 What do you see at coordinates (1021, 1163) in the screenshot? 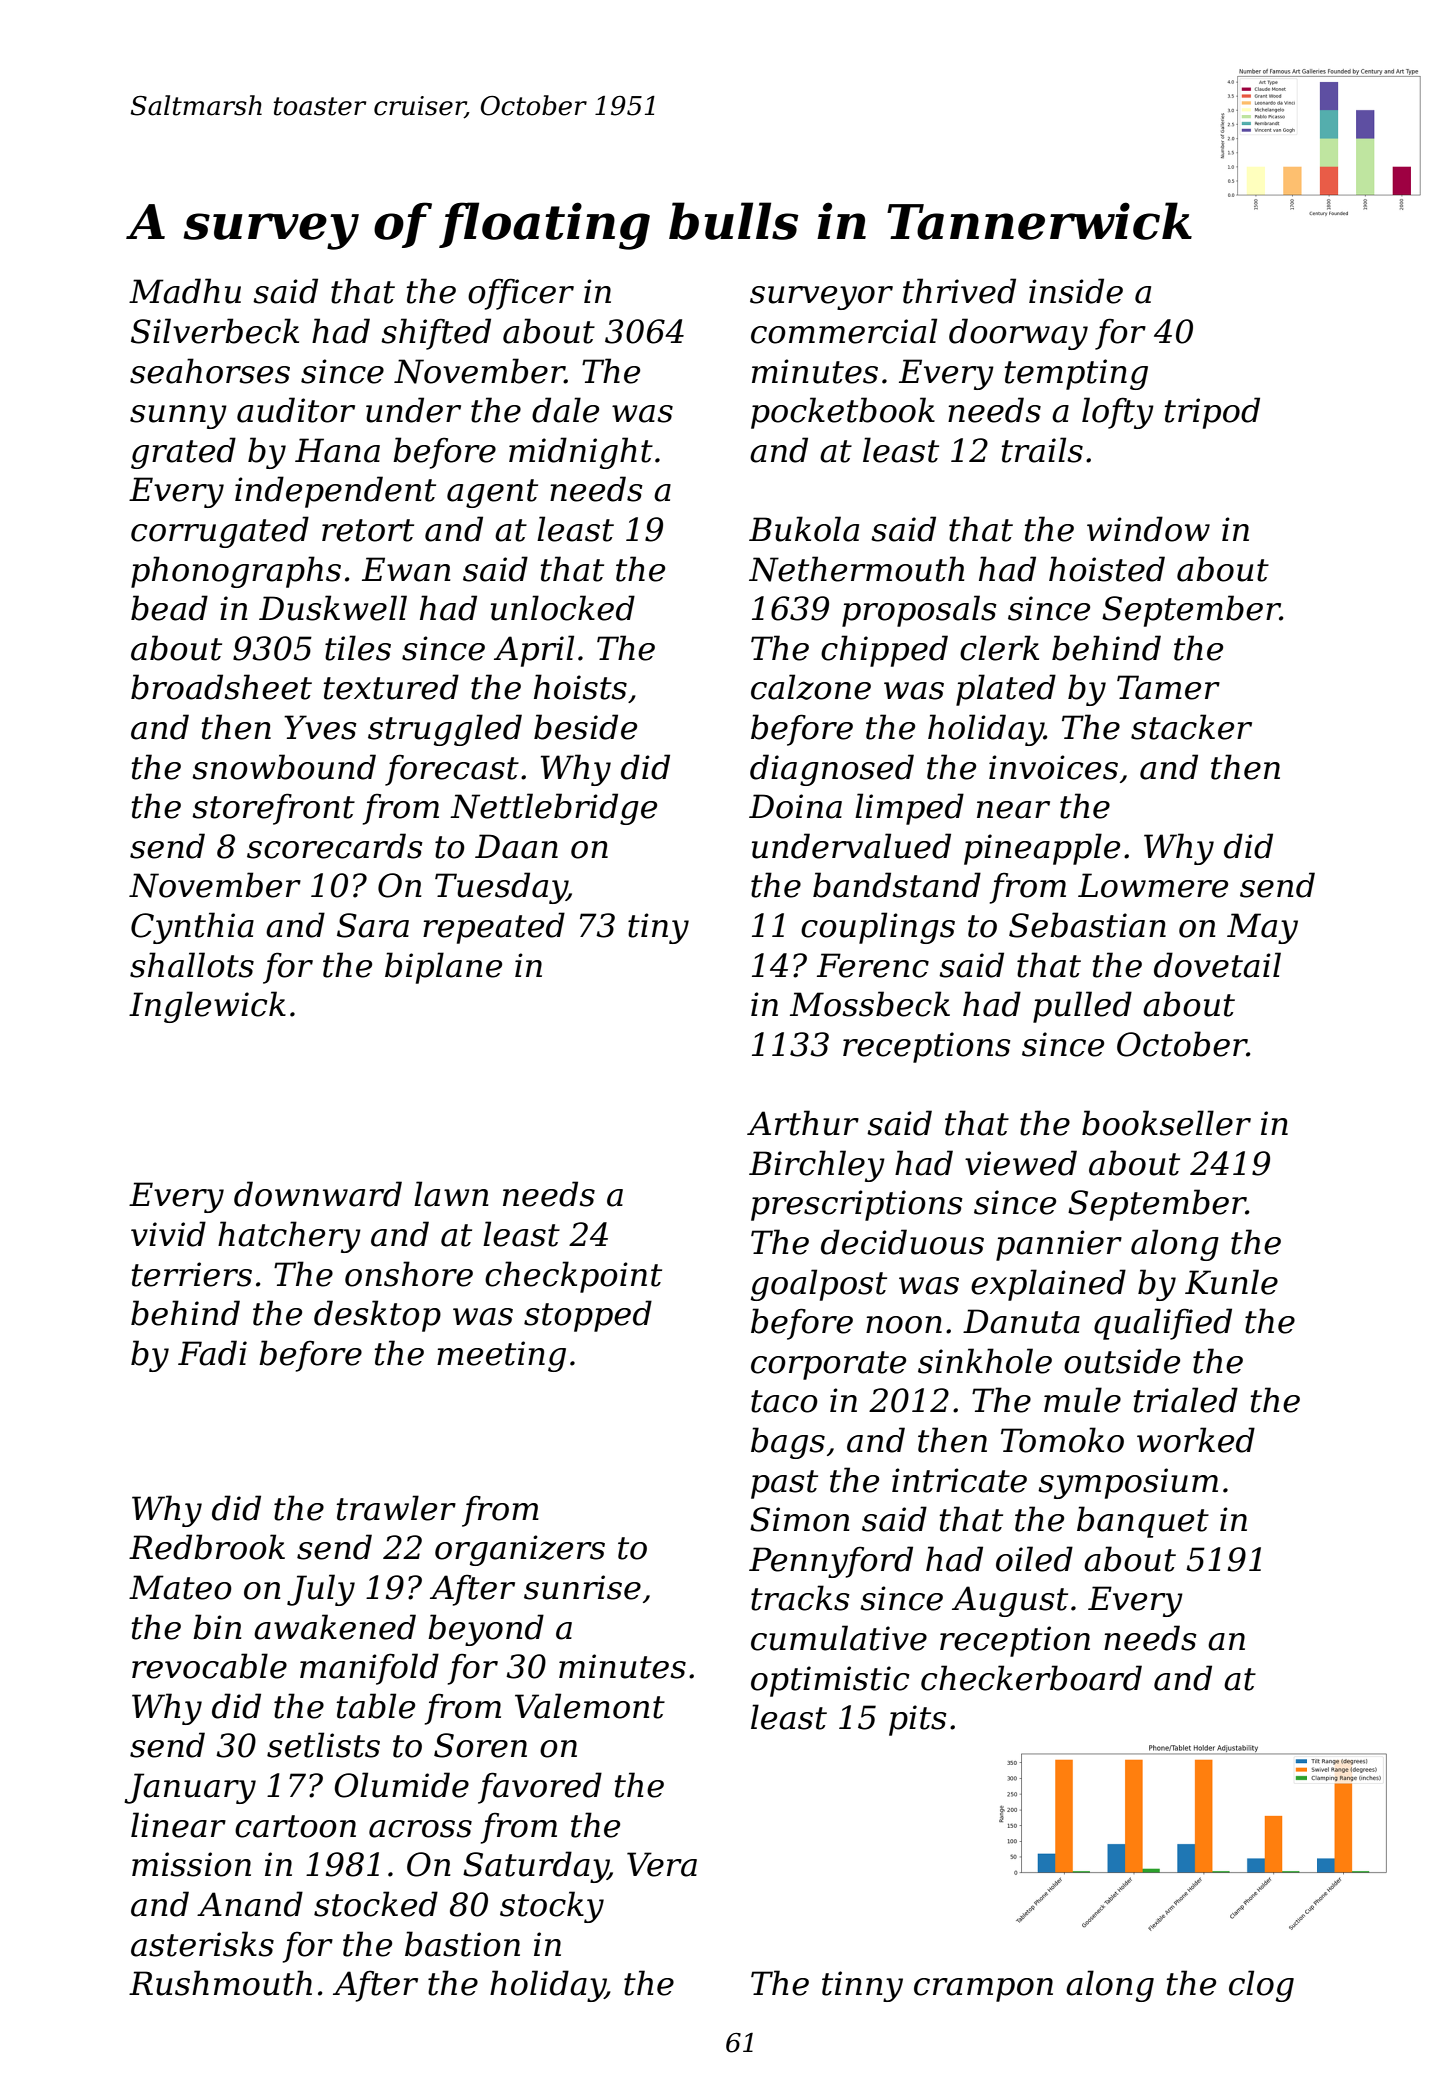
I see `viewed` at bounding box center [1021, 1163].
